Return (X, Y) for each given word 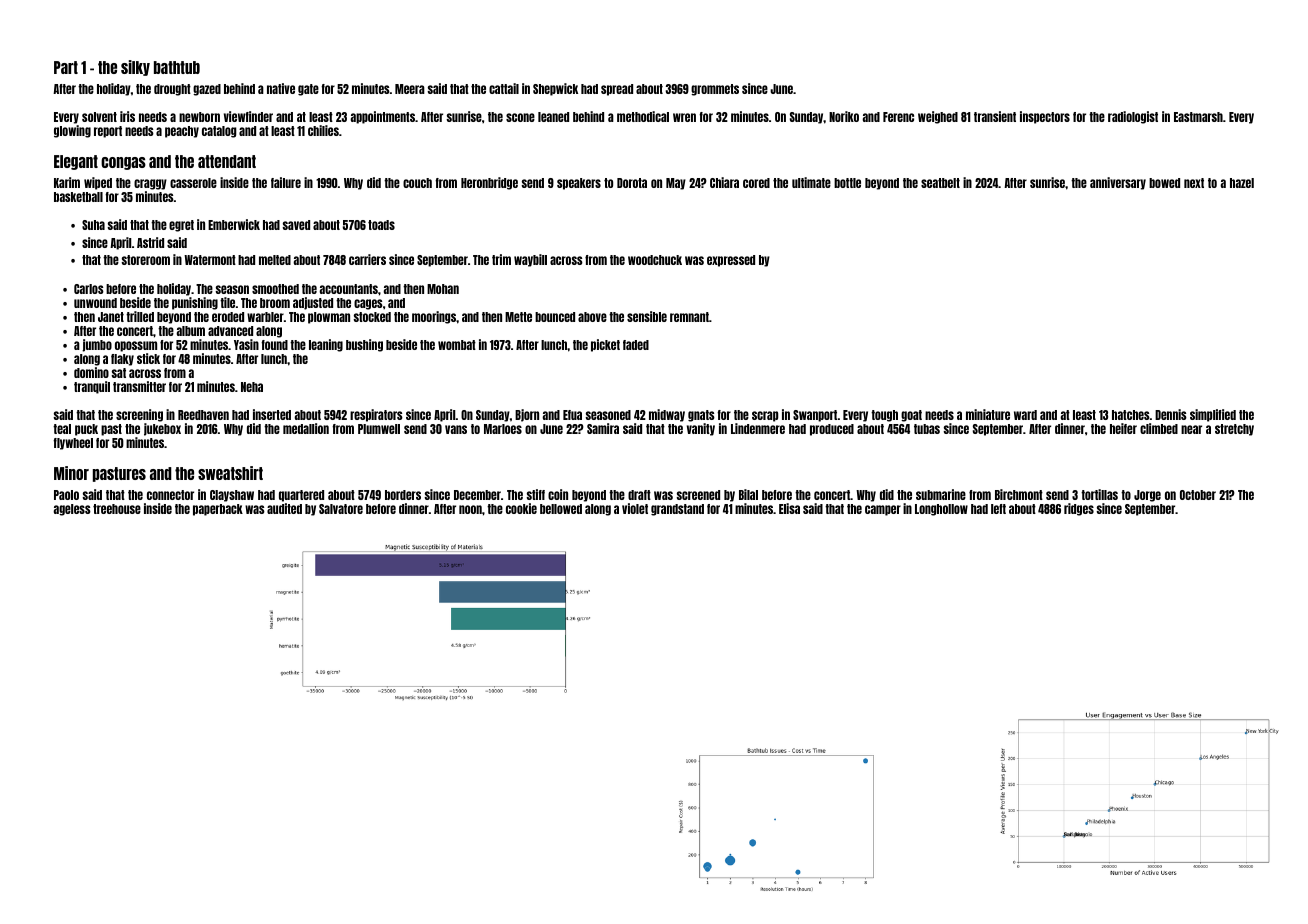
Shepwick (555, 89)
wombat (457, 345)
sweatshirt (230, 473)
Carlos (89, 289)
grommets (715, 90)
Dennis (1171, 414)
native (281, 88)
